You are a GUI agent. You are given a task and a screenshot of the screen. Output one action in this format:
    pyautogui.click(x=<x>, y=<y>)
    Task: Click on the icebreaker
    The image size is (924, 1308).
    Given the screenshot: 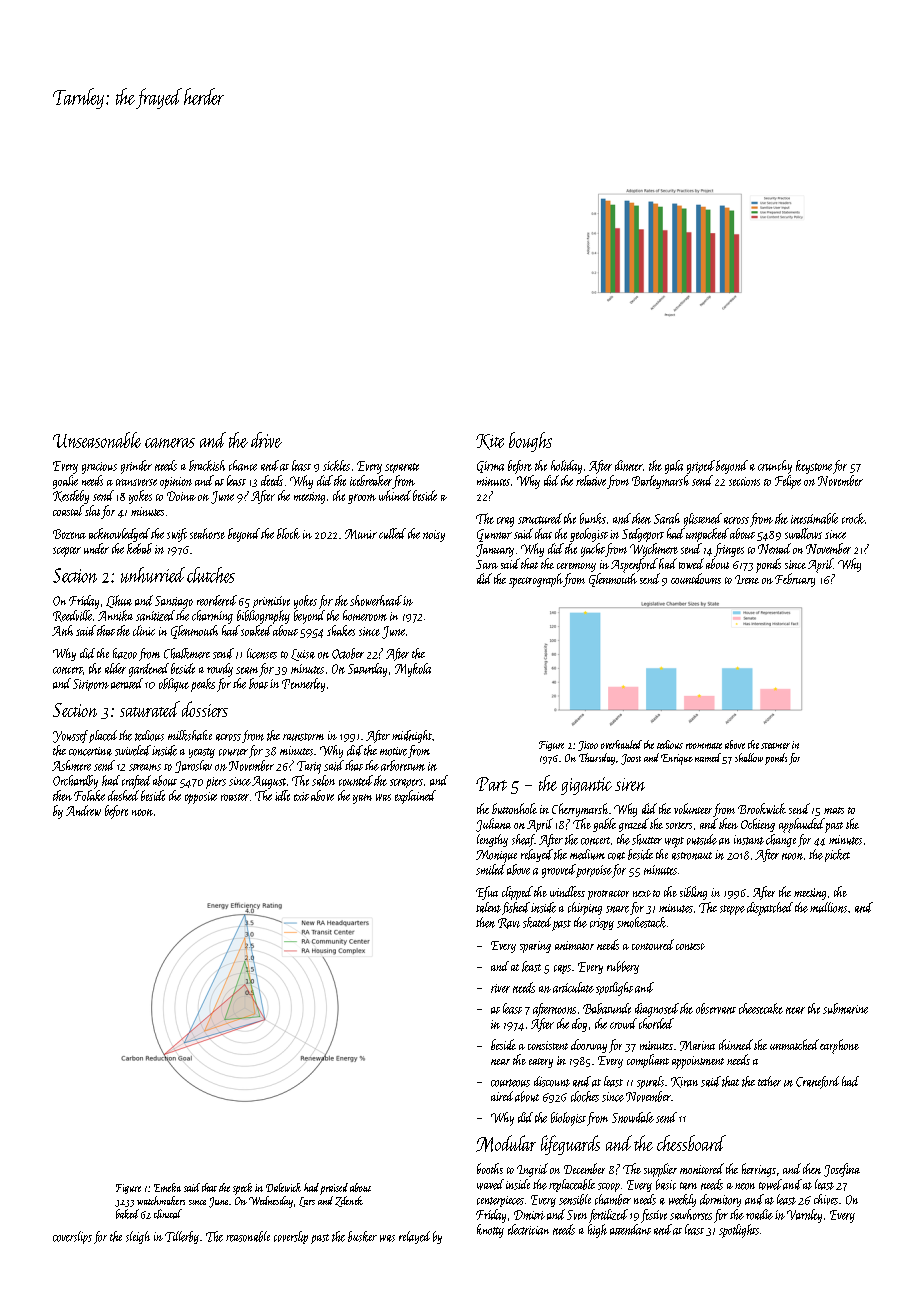 What is the action you would take?
    pyautogui.click(x=371, y=480)
